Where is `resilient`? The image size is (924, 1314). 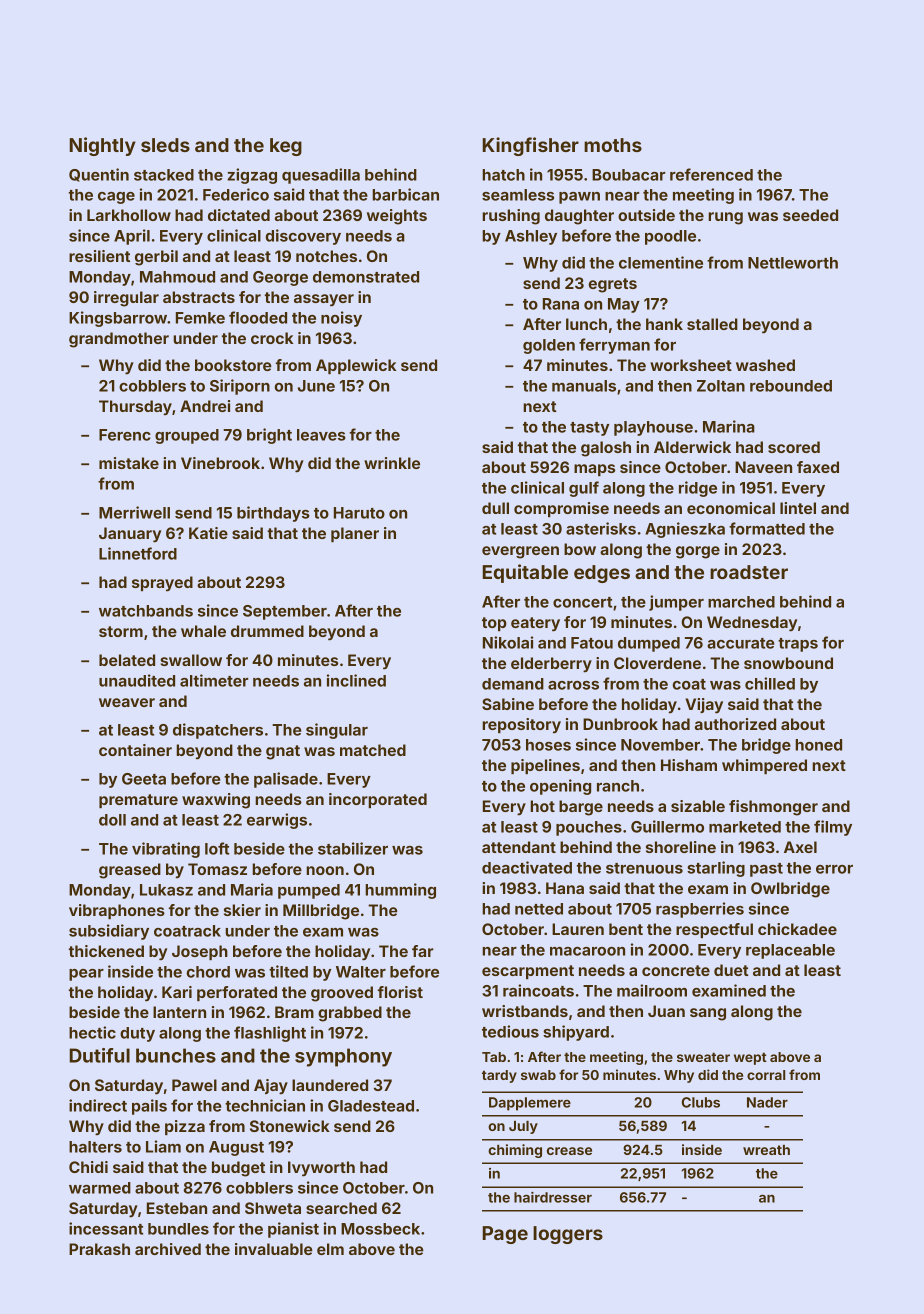 resilient is located at coordinates (99, 256).
